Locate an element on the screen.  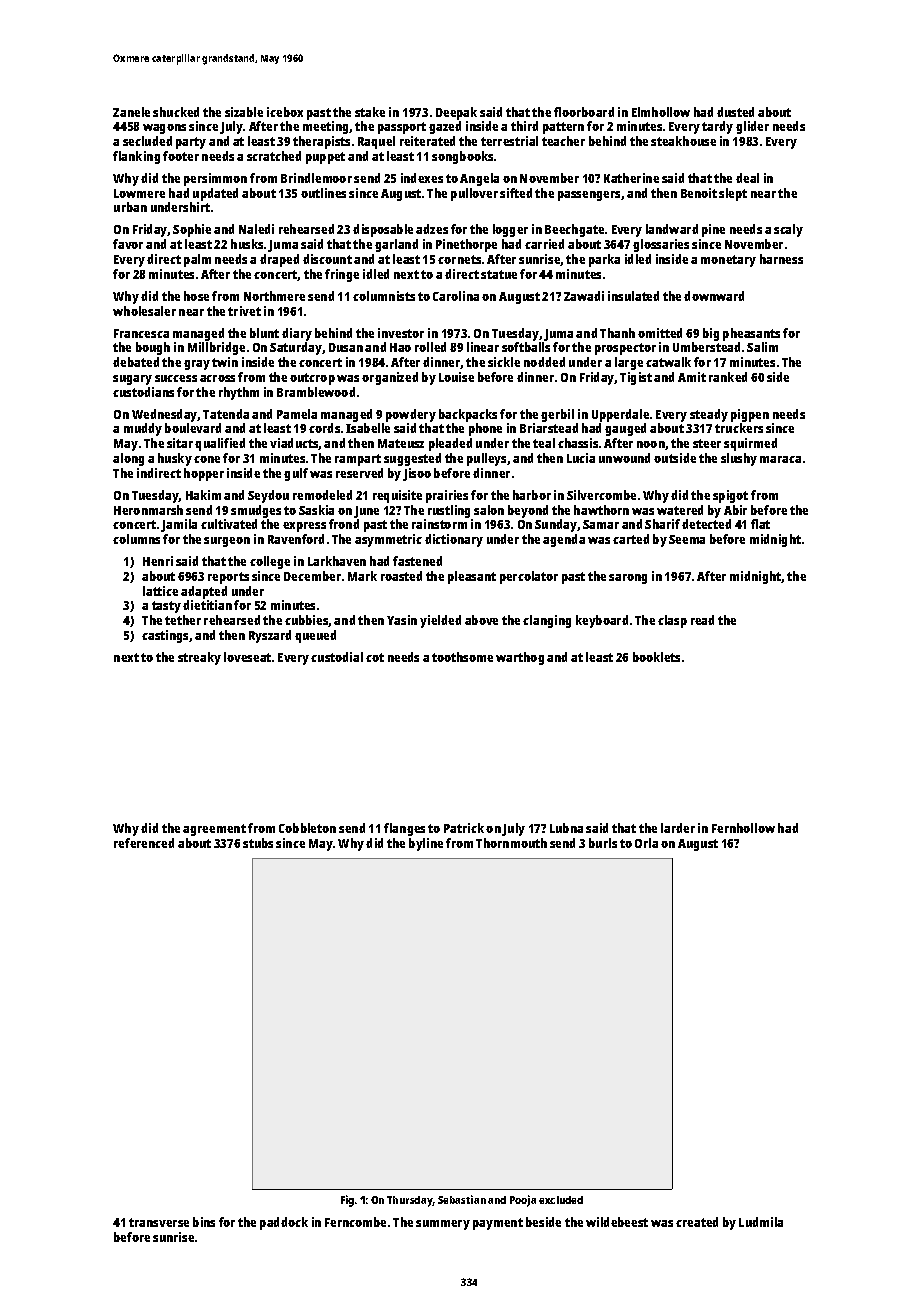
flanges is located at coordinates (404, 829).
